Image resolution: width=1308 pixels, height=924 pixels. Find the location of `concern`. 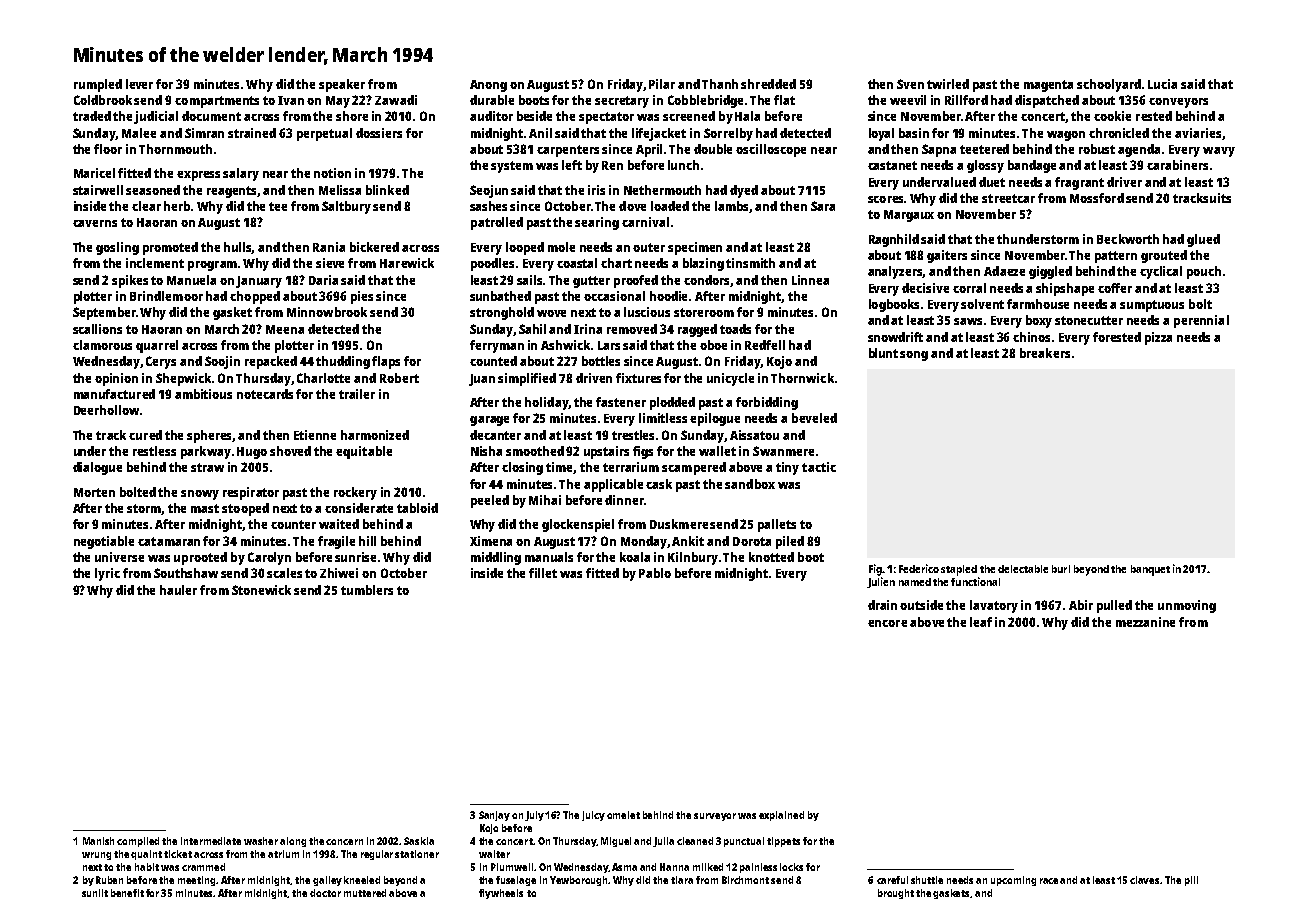

concern is located at coordinates (344, 842).
